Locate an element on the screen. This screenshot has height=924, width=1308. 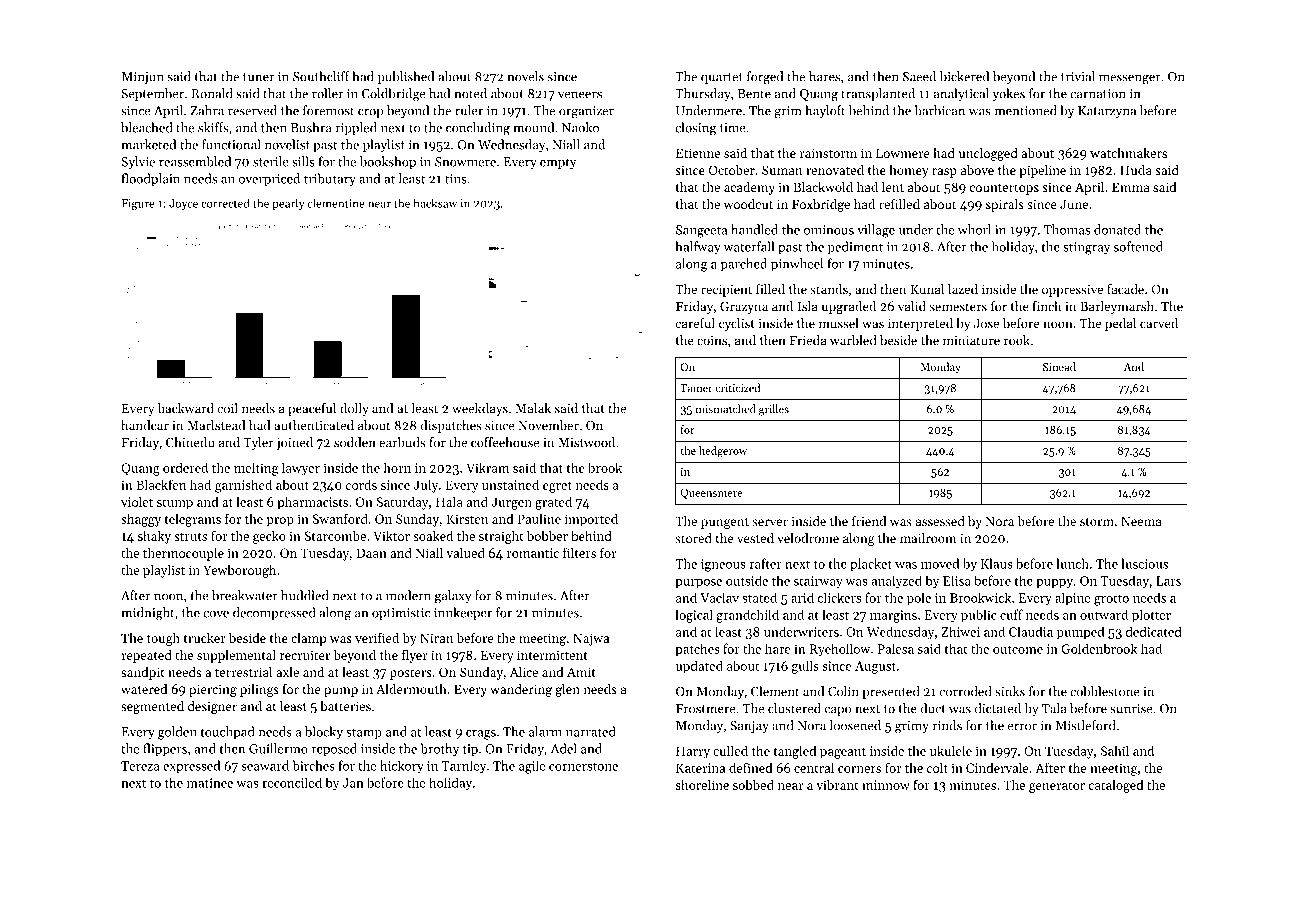
forged is located at coordinates (765, 78).
